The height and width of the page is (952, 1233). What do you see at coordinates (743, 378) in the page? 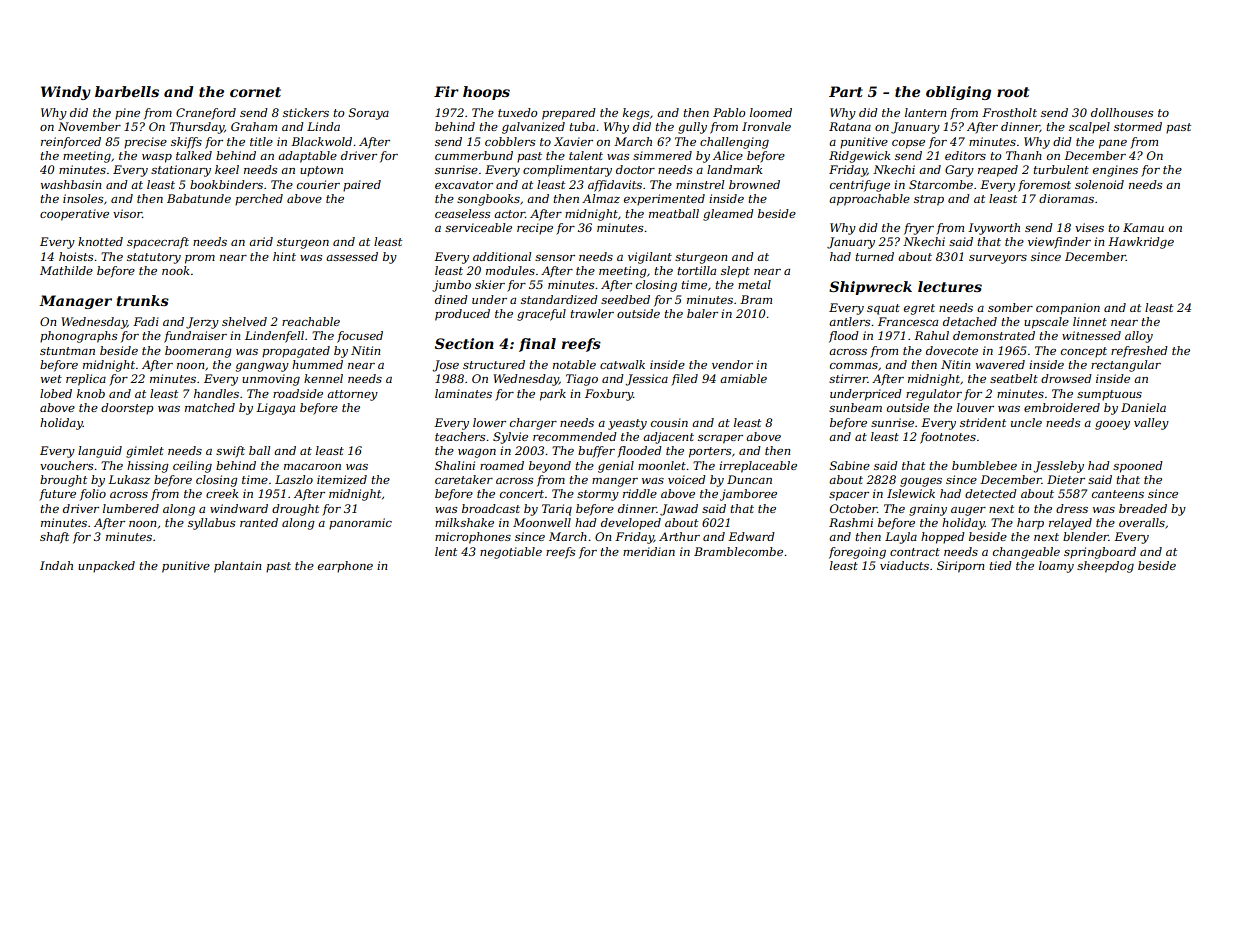
I see `amiable` at bounding box center [743, 378].
